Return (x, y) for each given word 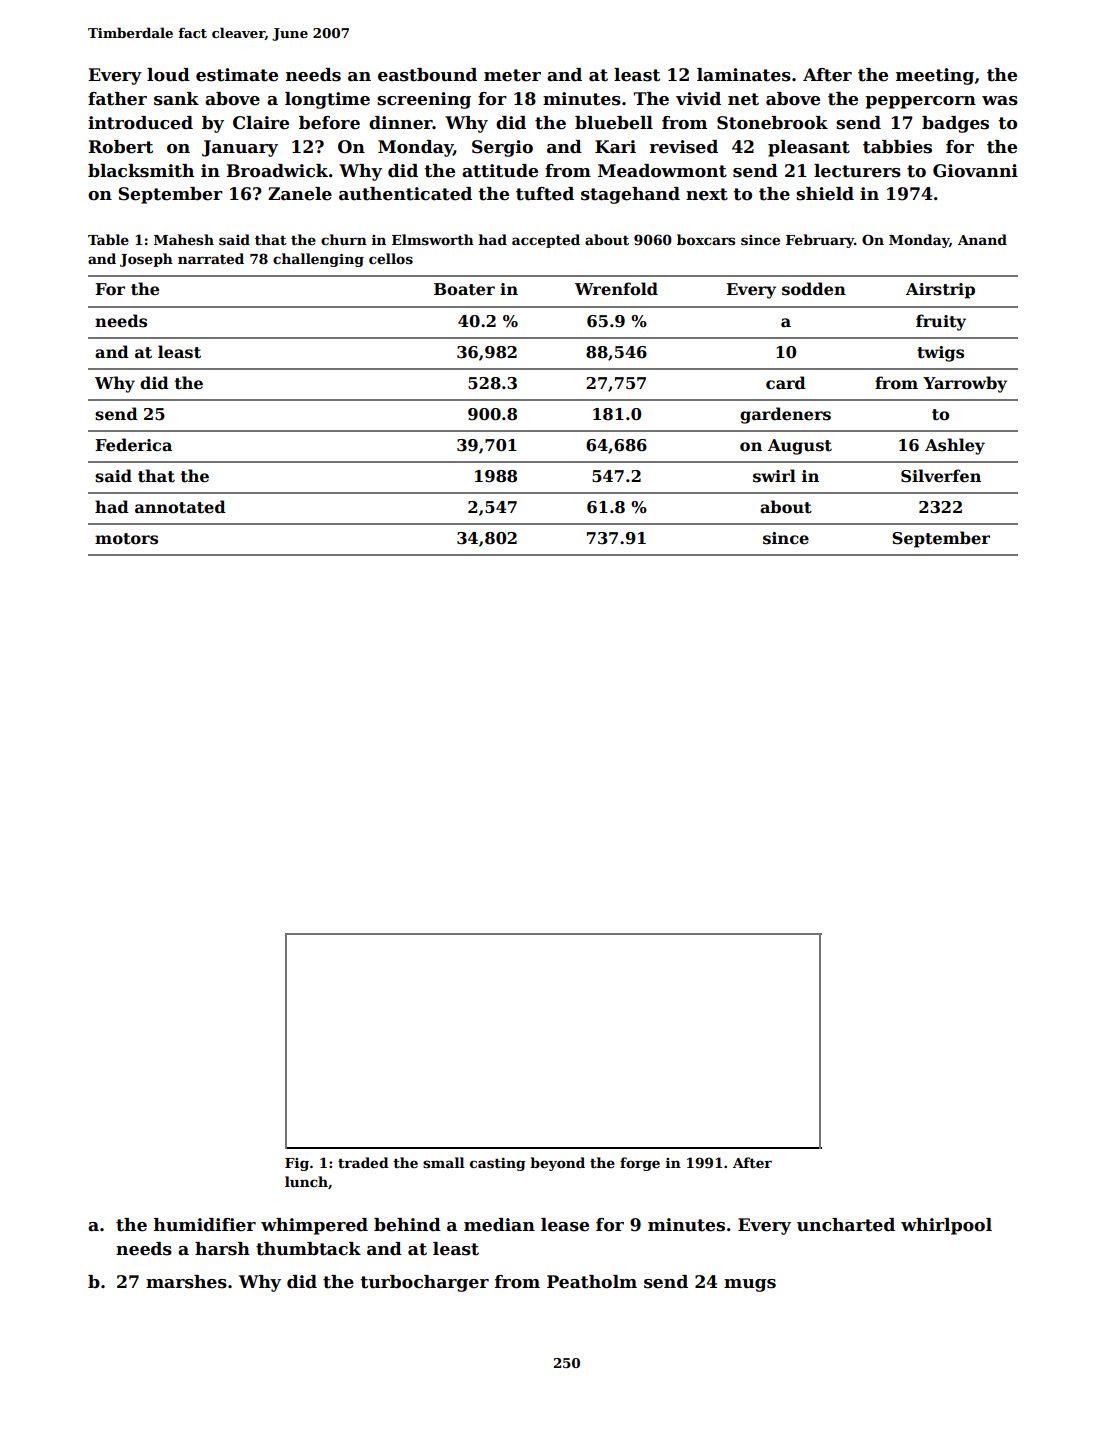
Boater (464, 289)
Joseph (146, 260)
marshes (186, 1282)
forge (640, 1164)
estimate (237, 75)
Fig (297, 1164)
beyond (557, 1164)
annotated (180, 507)
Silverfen (941, 476)
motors (126, 539)
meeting (935, 76)
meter (512, 75)
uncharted (846, 1225)
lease (565, 1225)
